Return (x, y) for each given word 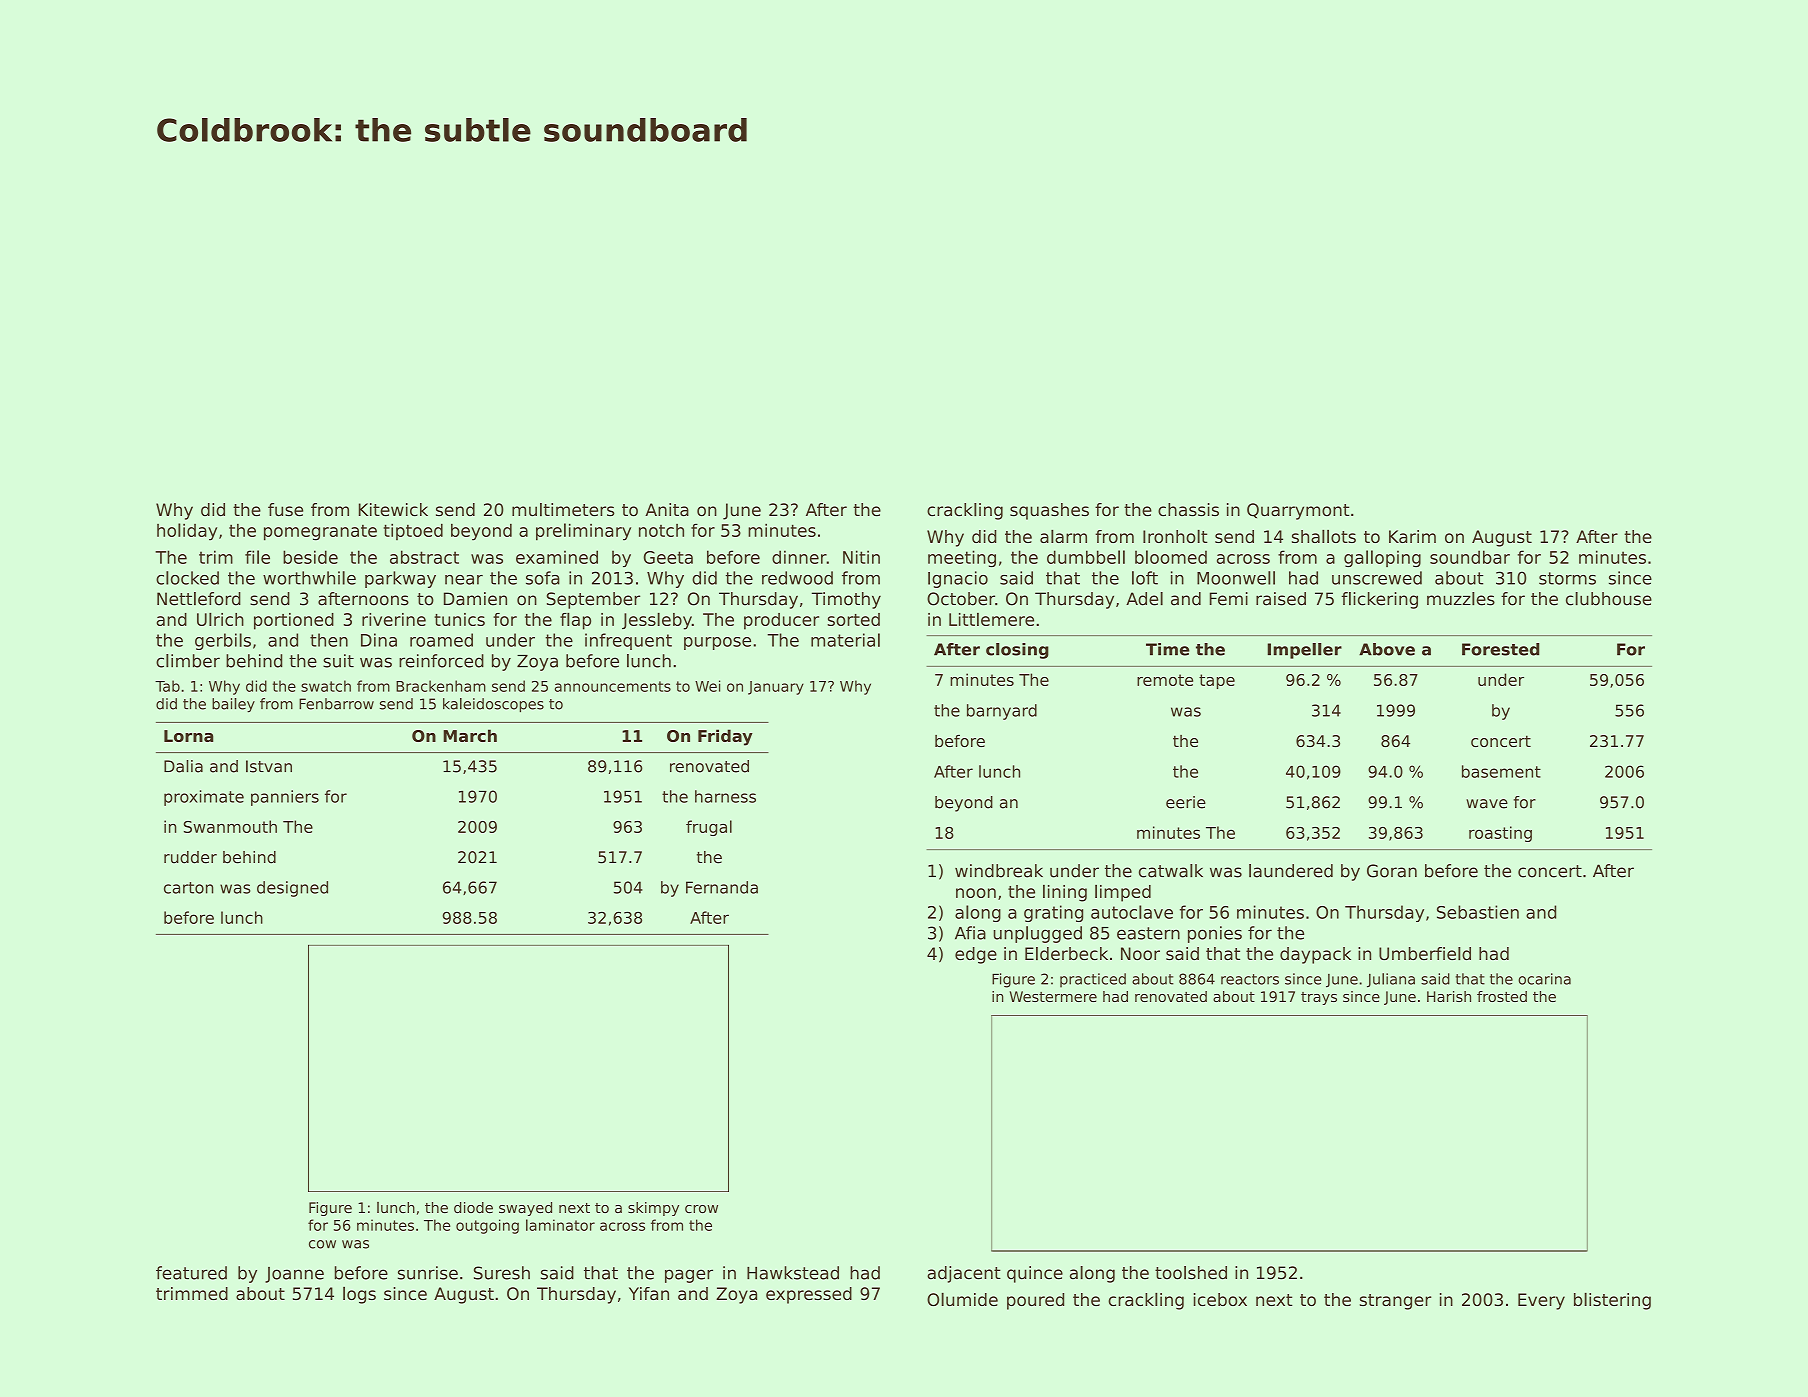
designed (292, 889)
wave (1487, 804)
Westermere (1053, 996)
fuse (285, 510)
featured (191, 1273)
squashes (1049, 511)
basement (1501, 771)
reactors (1250, 979)
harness (725, 796)
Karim (1412, 536)
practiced (1093, 980)
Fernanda (722, 887)
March (470, 735)
